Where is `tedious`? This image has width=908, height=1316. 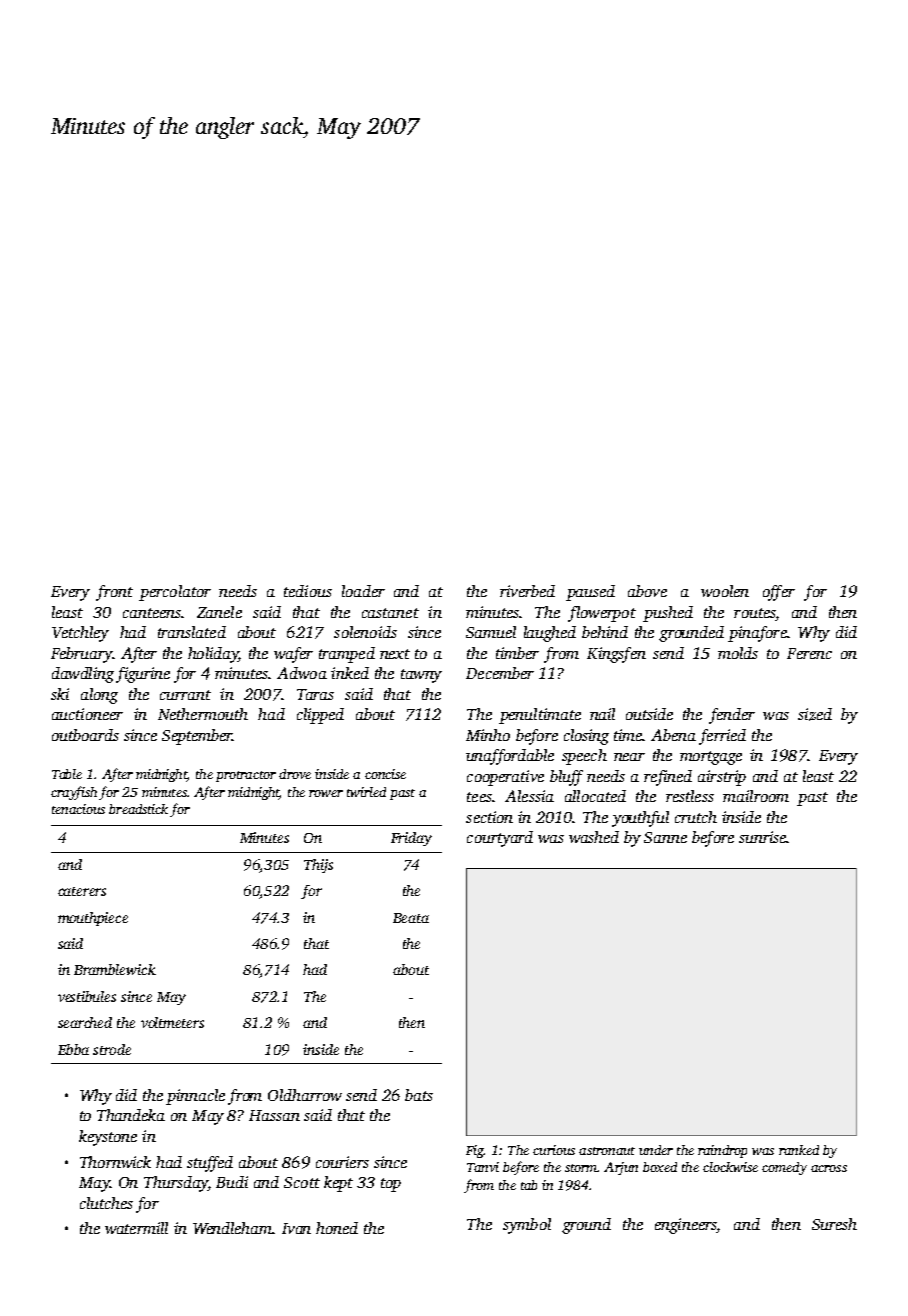
tedious is located at coordinates (308, 591).
